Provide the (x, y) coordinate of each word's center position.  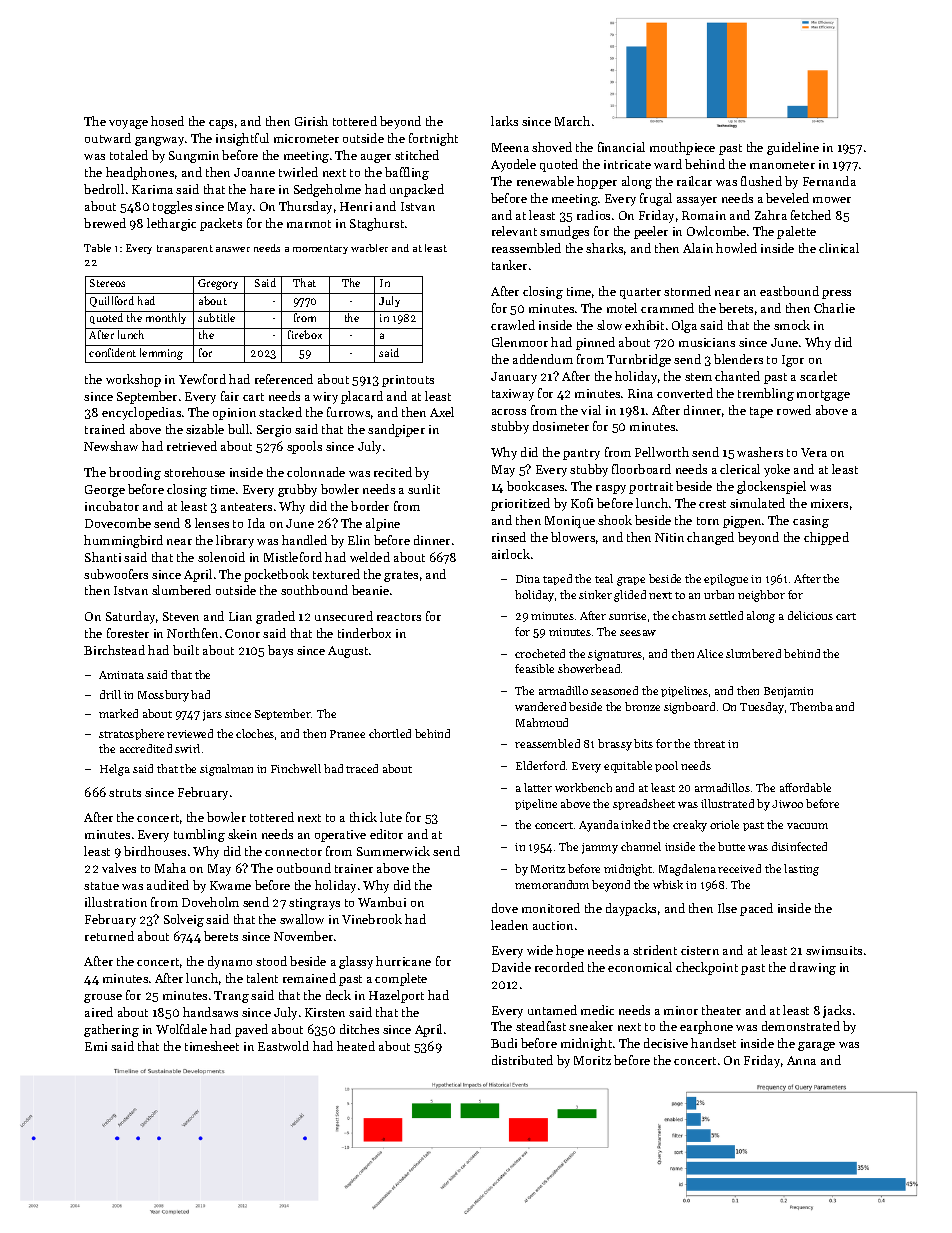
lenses (212, 523)
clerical (740, 469)
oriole (724, 824)
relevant (514, 231)
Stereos (107, 283)
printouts (408, 381)
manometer (782, 165)
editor (386, 834)
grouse (103, 998)
